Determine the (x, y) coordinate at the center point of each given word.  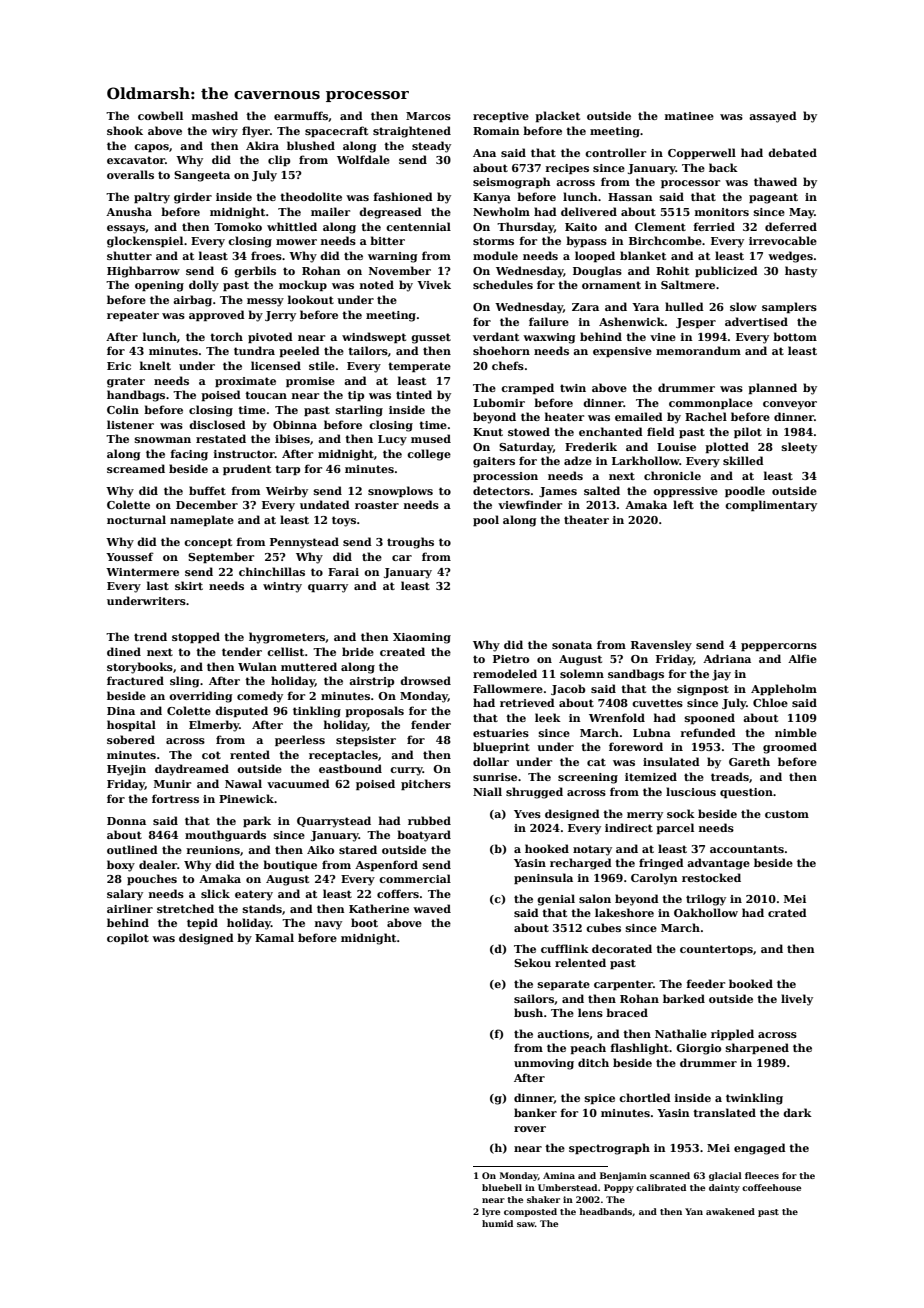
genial (556, 900)
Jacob (568, 689)
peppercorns (779, 647)
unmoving (544, 1064)
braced (627, 1012)
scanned (670, 1175)
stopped (196, 637)
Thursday (525, 228)
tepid (202, 923)
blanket (643, 255)
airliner (130, 908)
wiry (225, 132)
